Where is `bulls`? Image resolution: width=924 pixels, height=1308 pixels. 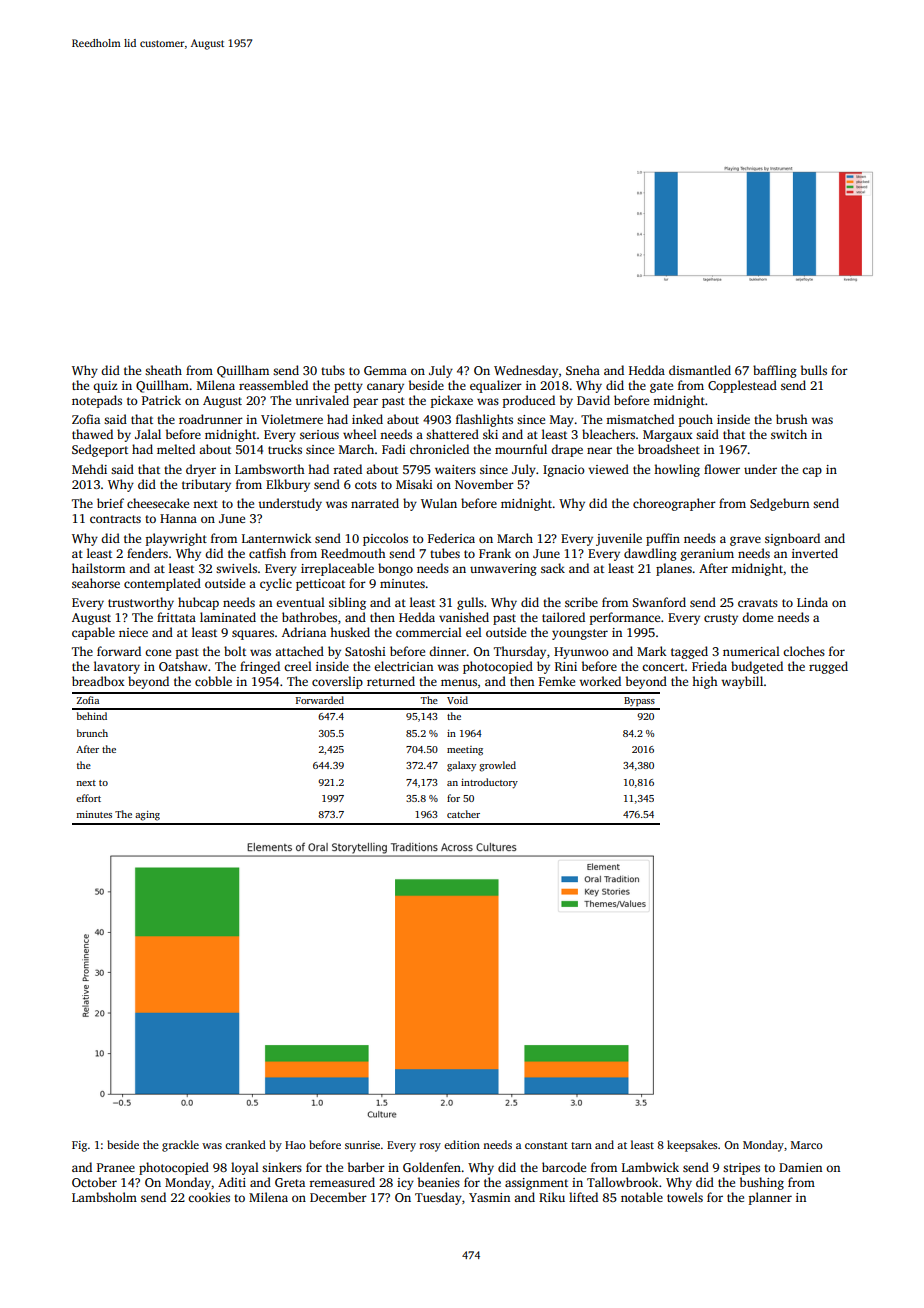
bulls is located at coordinates (814, 370).
